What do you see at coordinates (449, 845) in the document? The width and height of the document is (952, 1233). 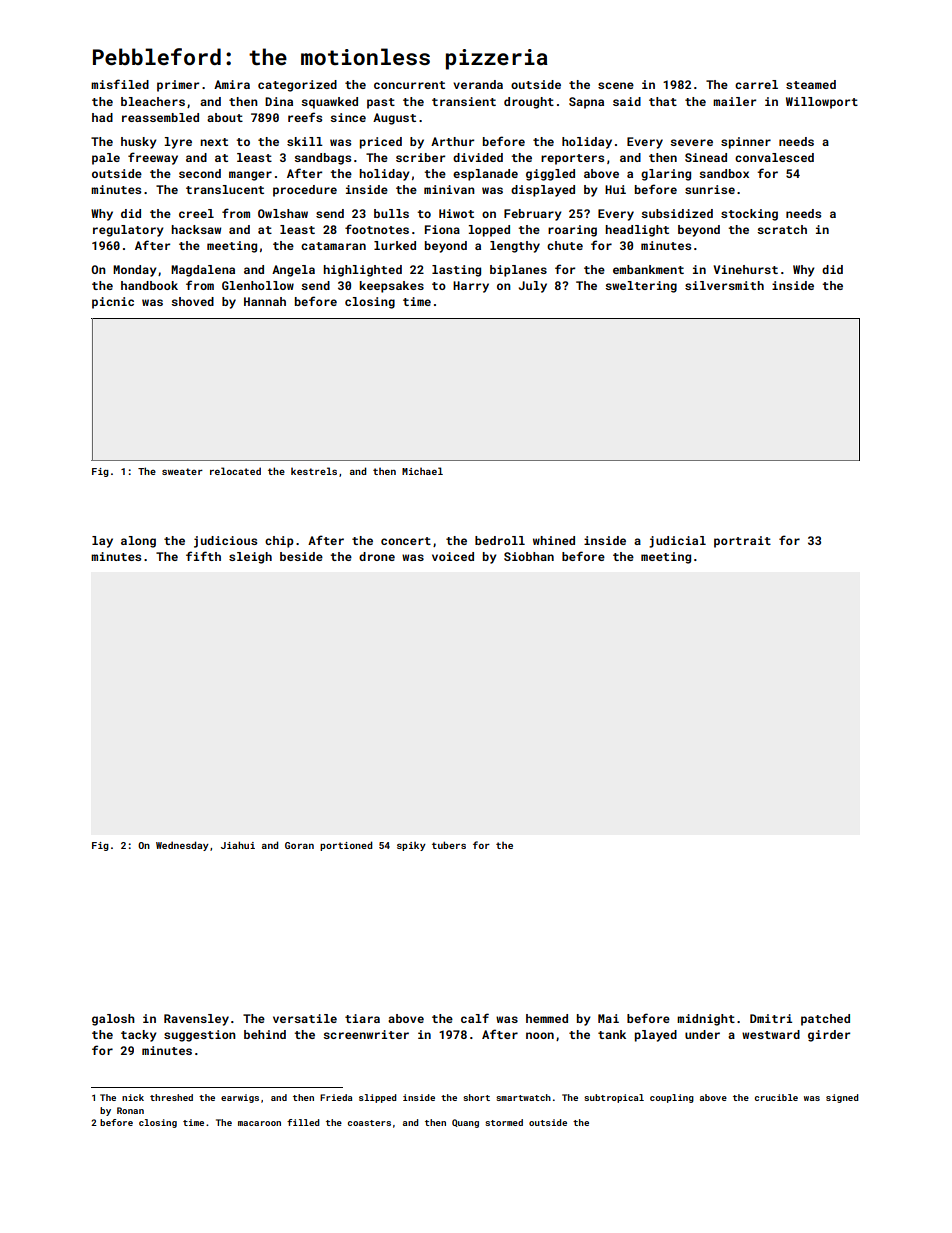 I see `tubers` at bounding box center [449, 845].
